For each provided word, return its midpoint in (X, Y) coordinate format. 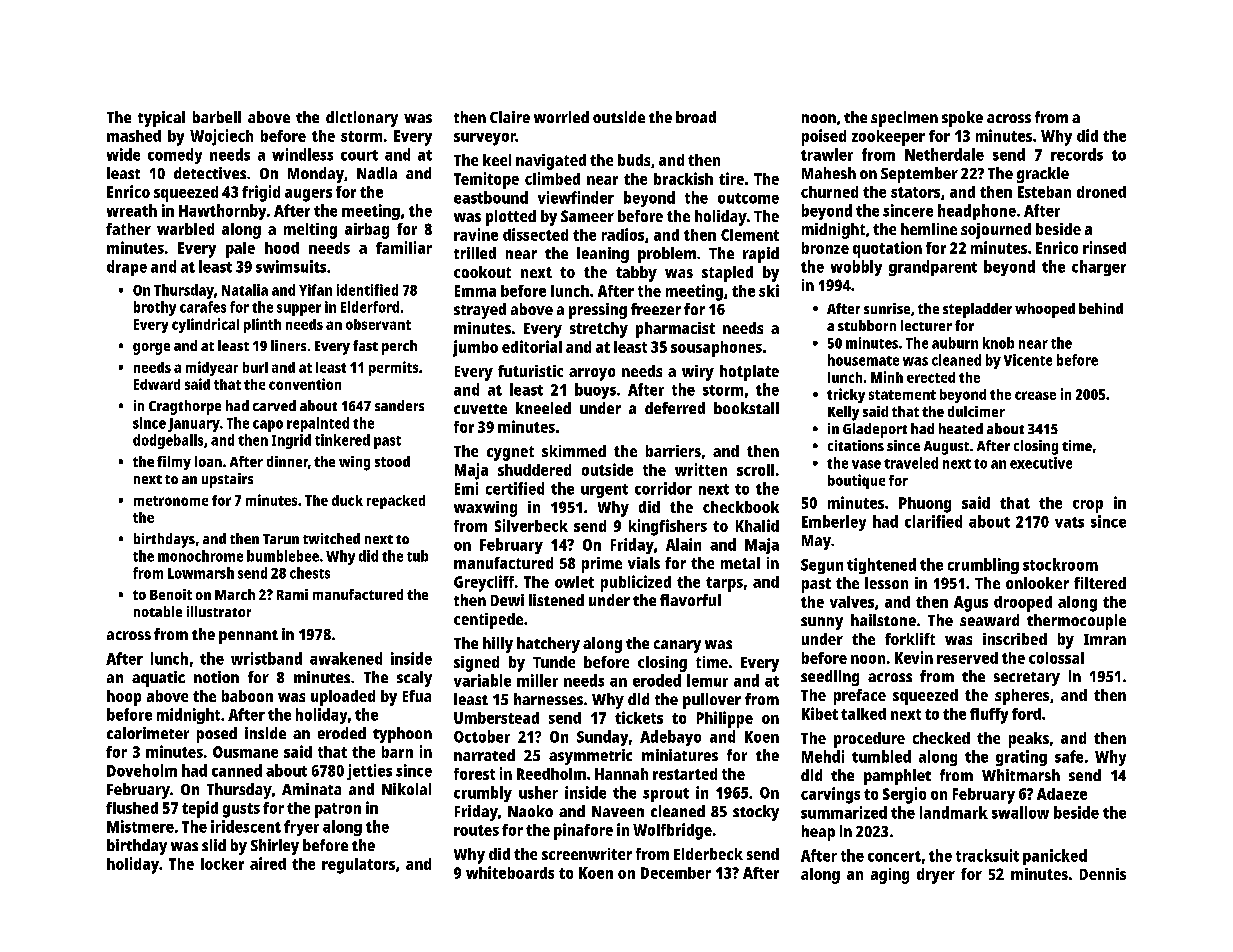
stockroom (1060, 564)
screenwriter (587, 854)
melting (310, 231)
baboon (247, 696)
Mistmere (140, 826)
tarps (724, 584)
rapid (761, 255)
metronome (171, 501)
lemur (707, 680)
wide (123, 154)
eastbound (491, 197)
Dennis (1103, 874)
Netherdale (944, 154)
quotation (887, 249)
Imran (1105, 639)
